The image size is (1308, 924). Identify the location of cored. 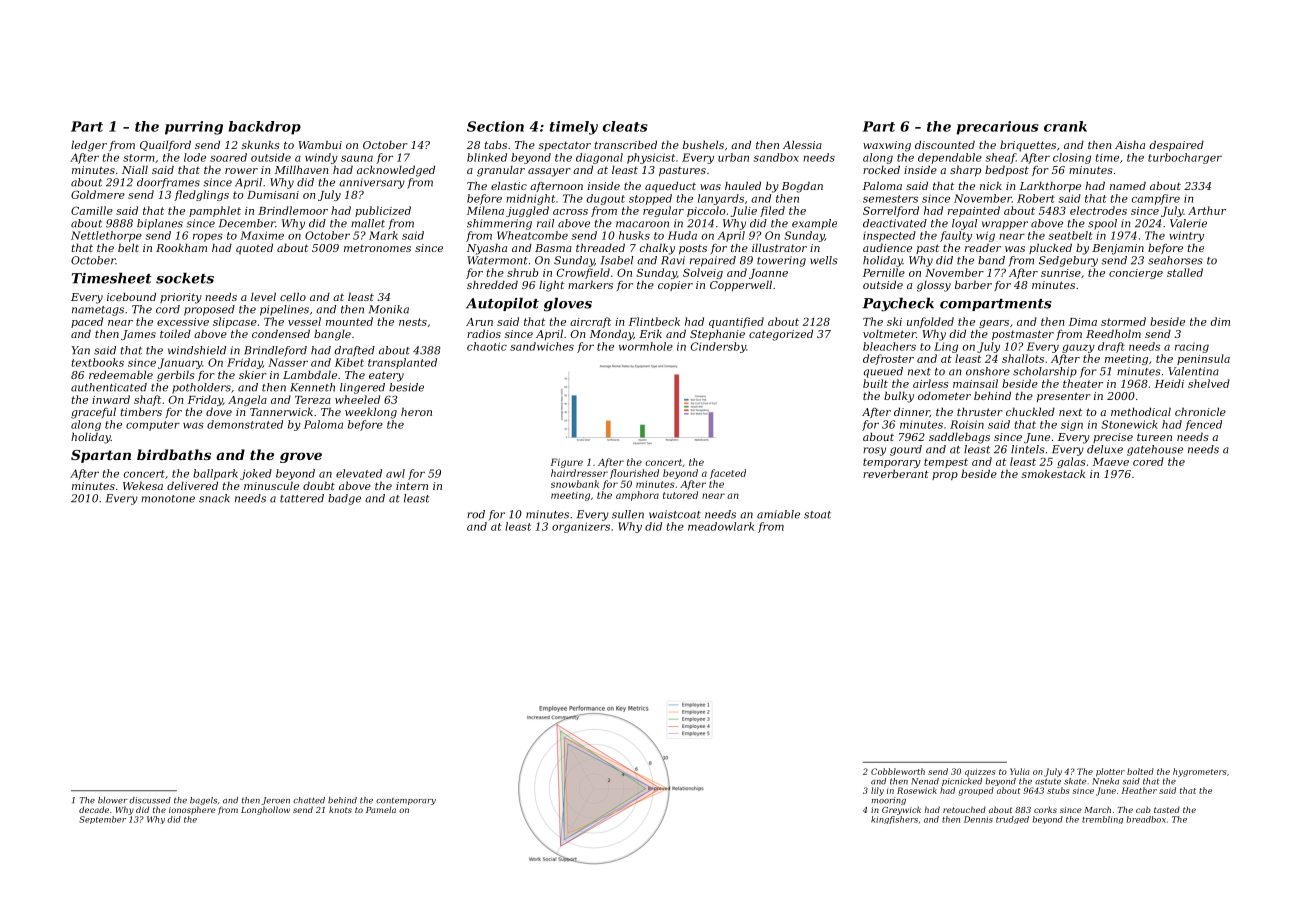
(1148, 461).
